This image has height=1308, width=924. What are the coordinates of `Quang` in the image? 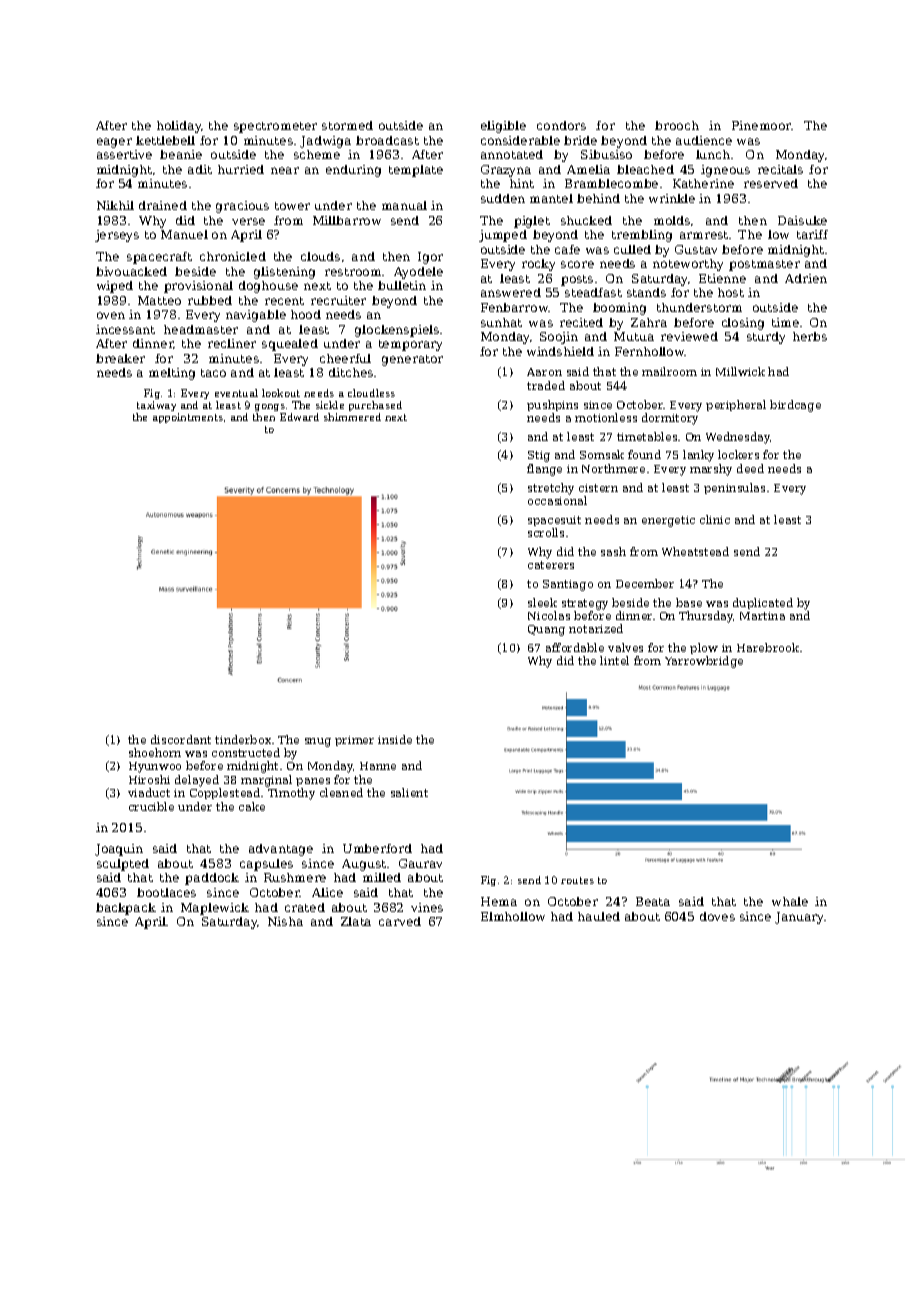 It's located at (546, 630).
